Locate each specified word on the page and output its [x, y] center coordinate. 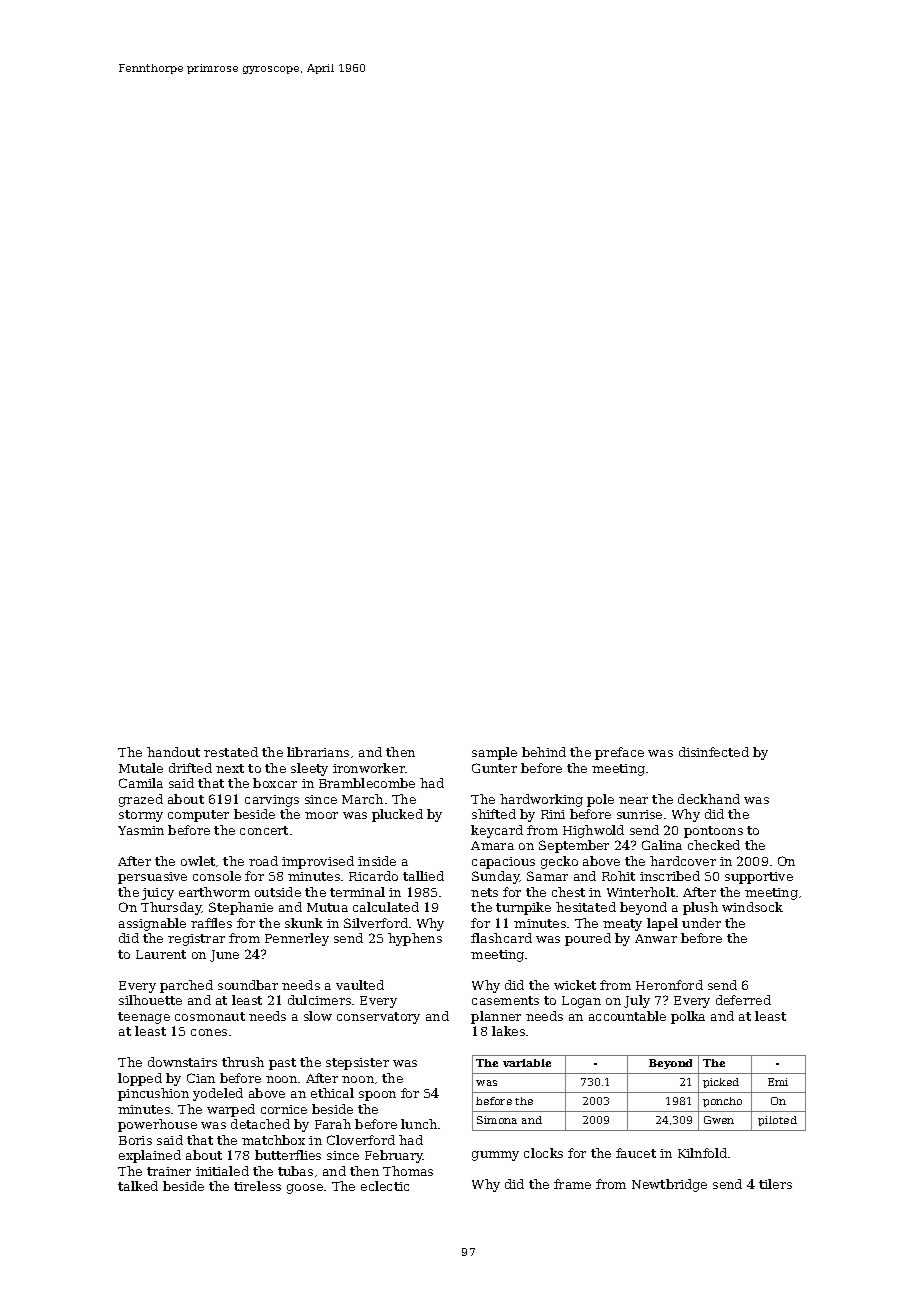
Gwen [719, 1120]
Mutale [141, 768]
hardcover [683, 861]
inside [377, 861]
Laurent [161, 954]
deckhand [709, 799]
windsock [752, 907]
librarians [318, 752]
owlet [198, 861]
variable [527, 1063]
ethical [332, 1093]
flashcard [501, 938]
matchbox [273, 1140]
